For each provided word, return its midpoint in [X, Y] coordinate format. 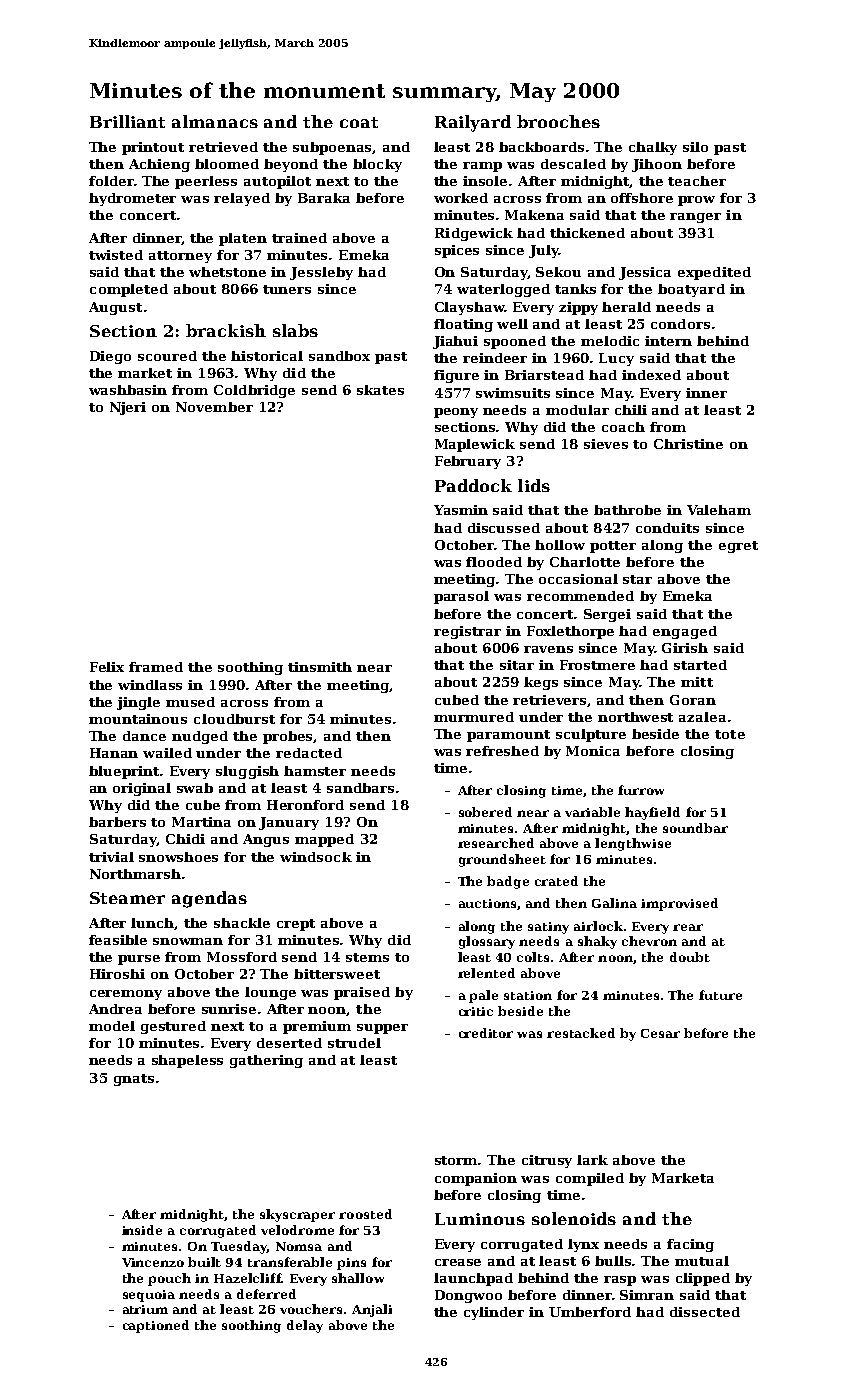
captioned [156, 1326]
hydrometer [132, 199]
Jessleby [321, 273]
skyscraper [297, 1215]
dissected [705, 1312]
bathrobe [627, 510]
